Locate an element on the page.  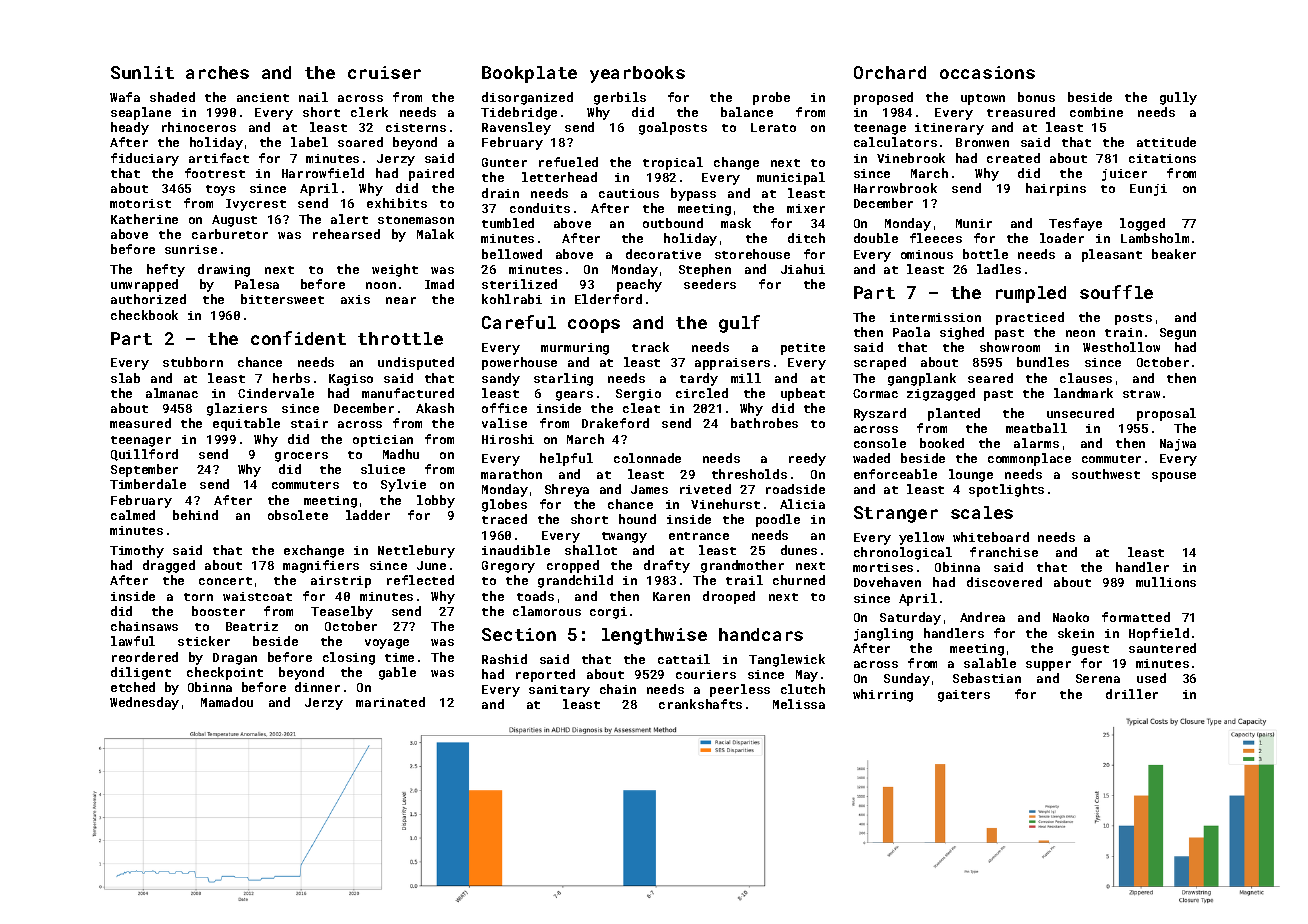
cautious is located at coordinates (629, 193).
